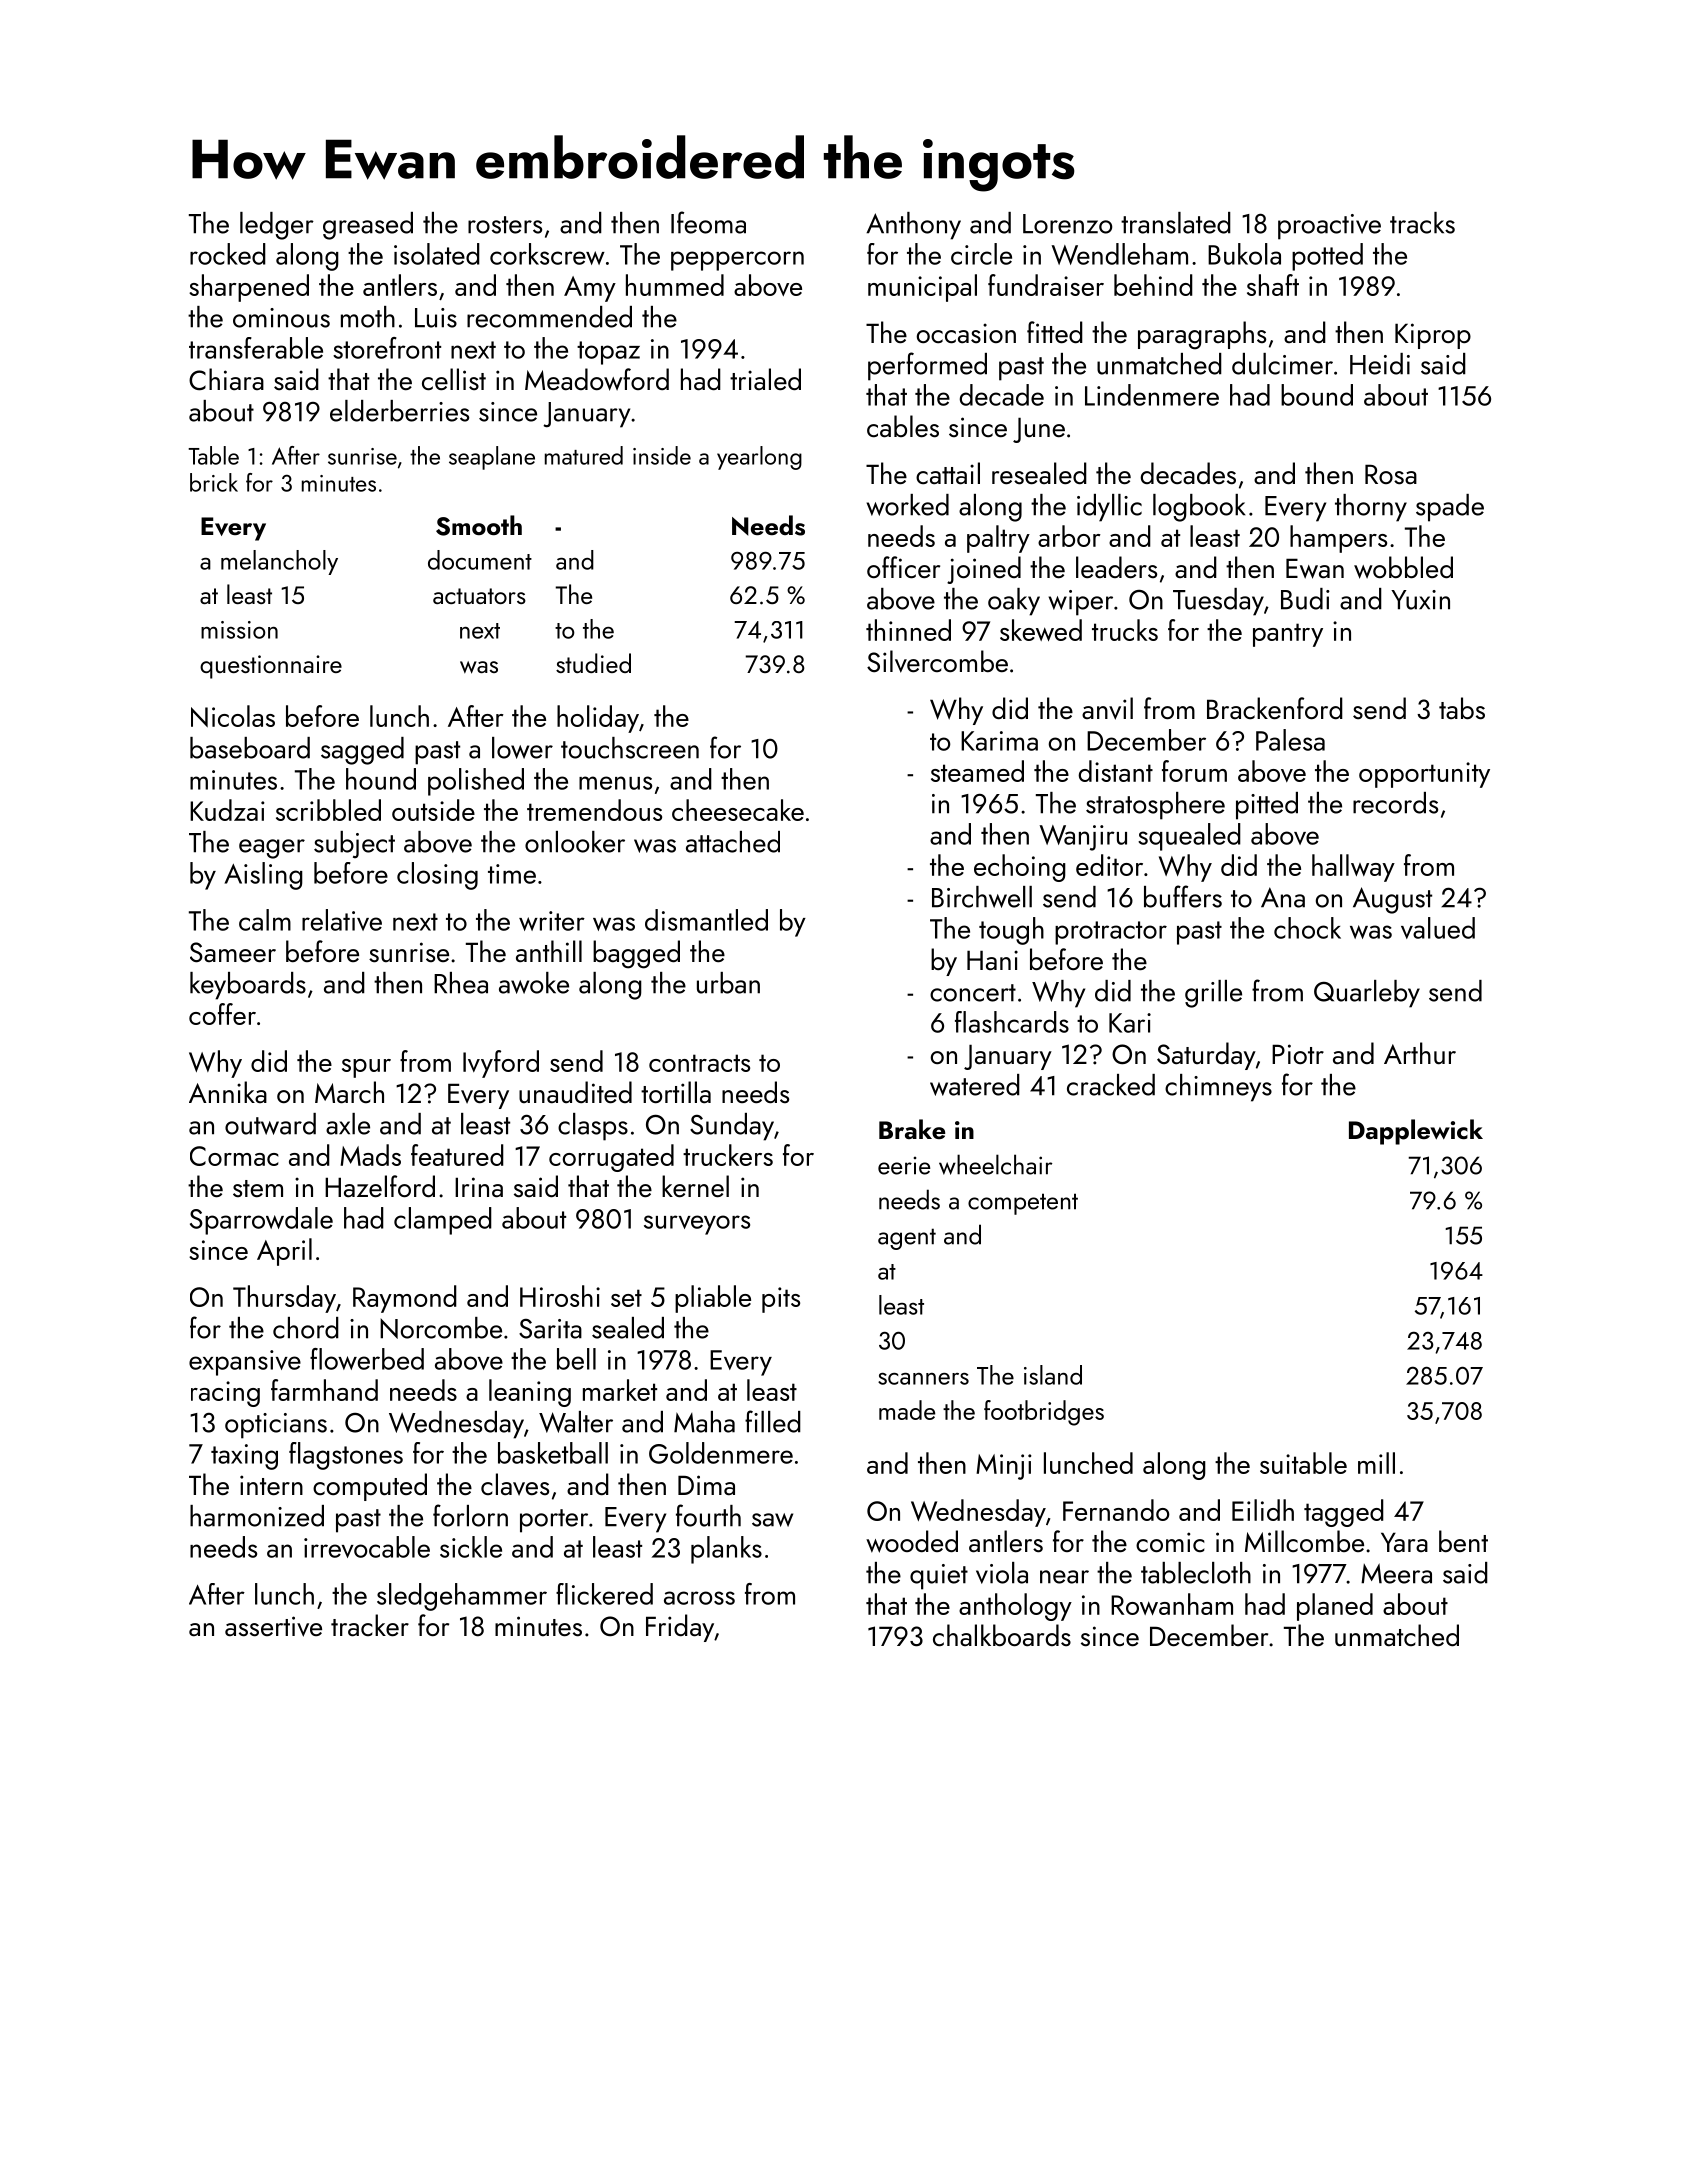  Describe the element at coordinates (593, 663) in the page. I see `studied` at that location.
